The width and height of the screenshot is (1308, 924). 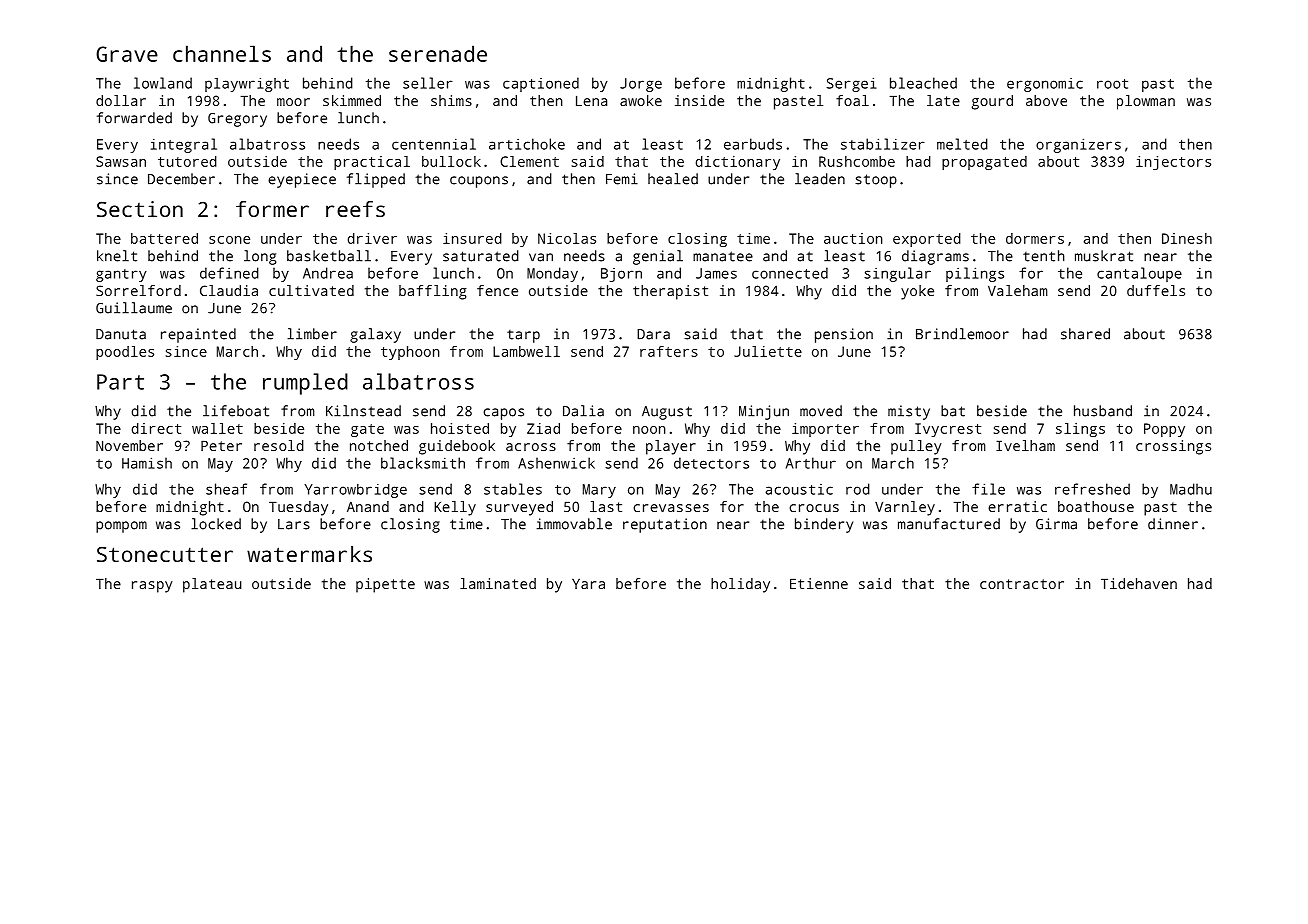 I want to click on Yara, so click(x=588, y=584).
